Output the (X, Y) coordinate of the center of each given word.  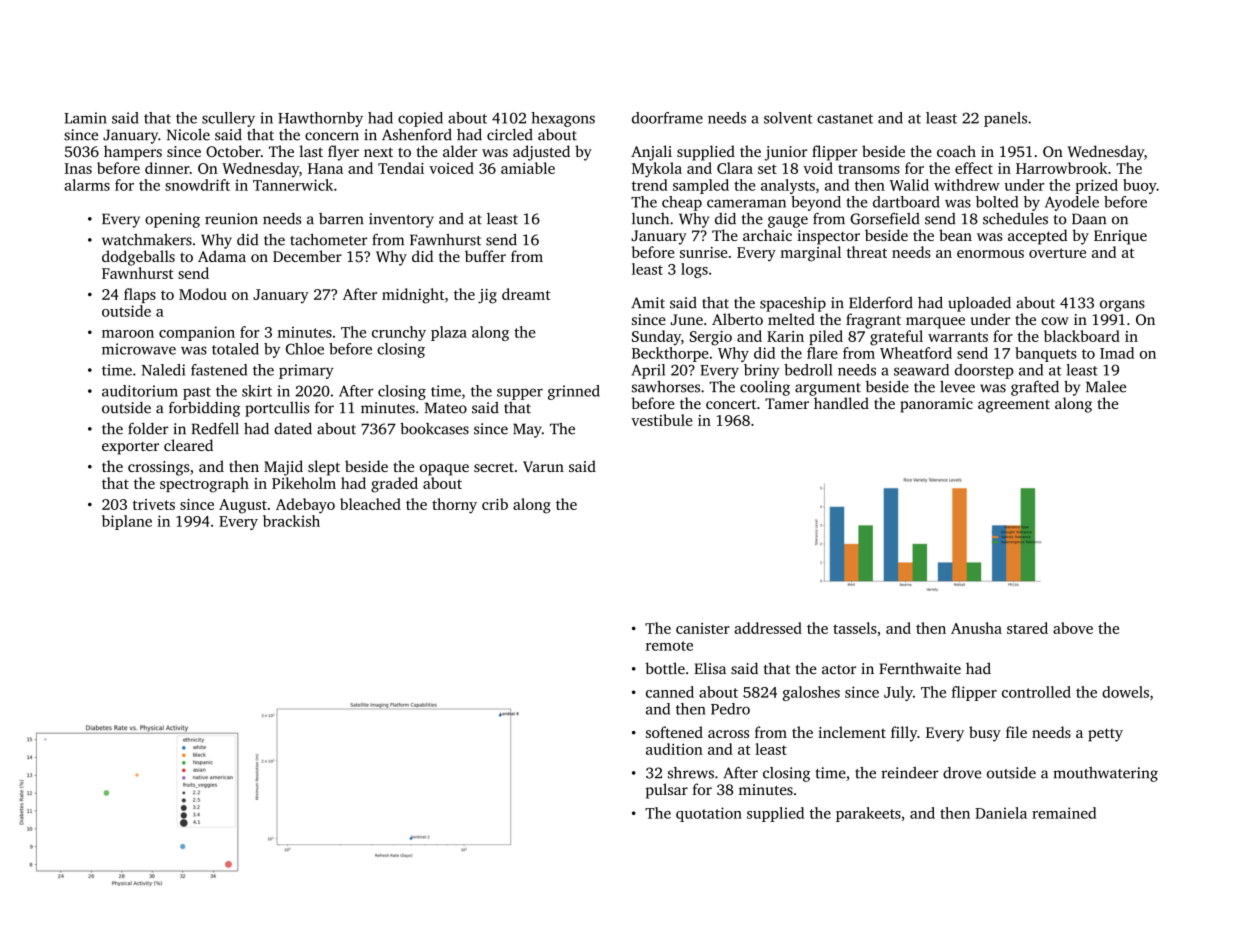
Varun (543, 466)
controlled (1036, 692)
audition (674, 749)
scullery (228, 119)
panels (1005, 119)
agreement (1014, 406)
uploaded (979, 304)
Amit (648, 303)
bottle (665, 668)
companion (197, 333)
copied (420, 119)
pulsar (667, 791)
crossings (158, 468)
